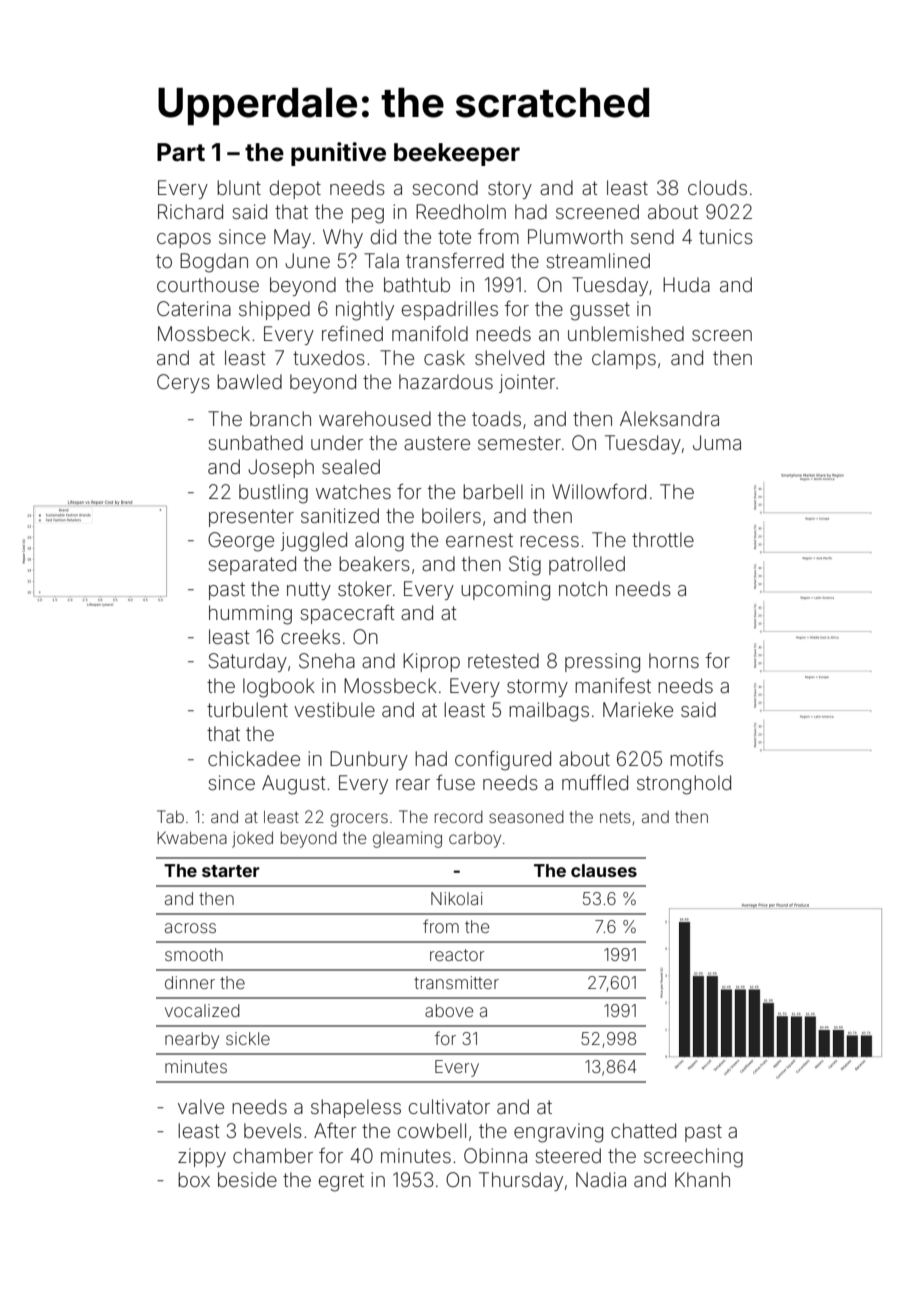  I want to click on configured, so click(503, 761).
